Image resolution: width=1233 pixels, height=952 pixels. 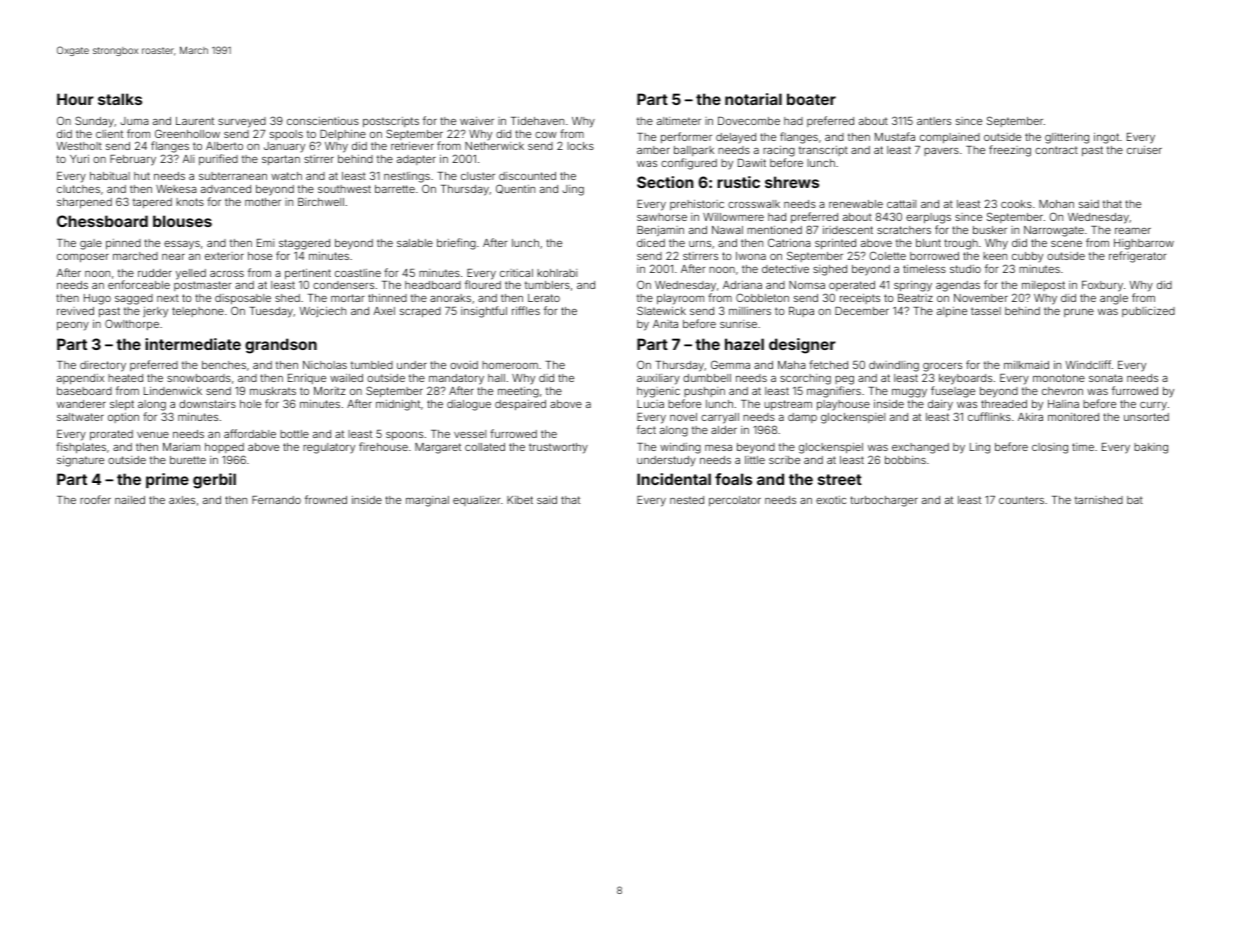 I want to click on prune, so click(x=1079, y=313).
